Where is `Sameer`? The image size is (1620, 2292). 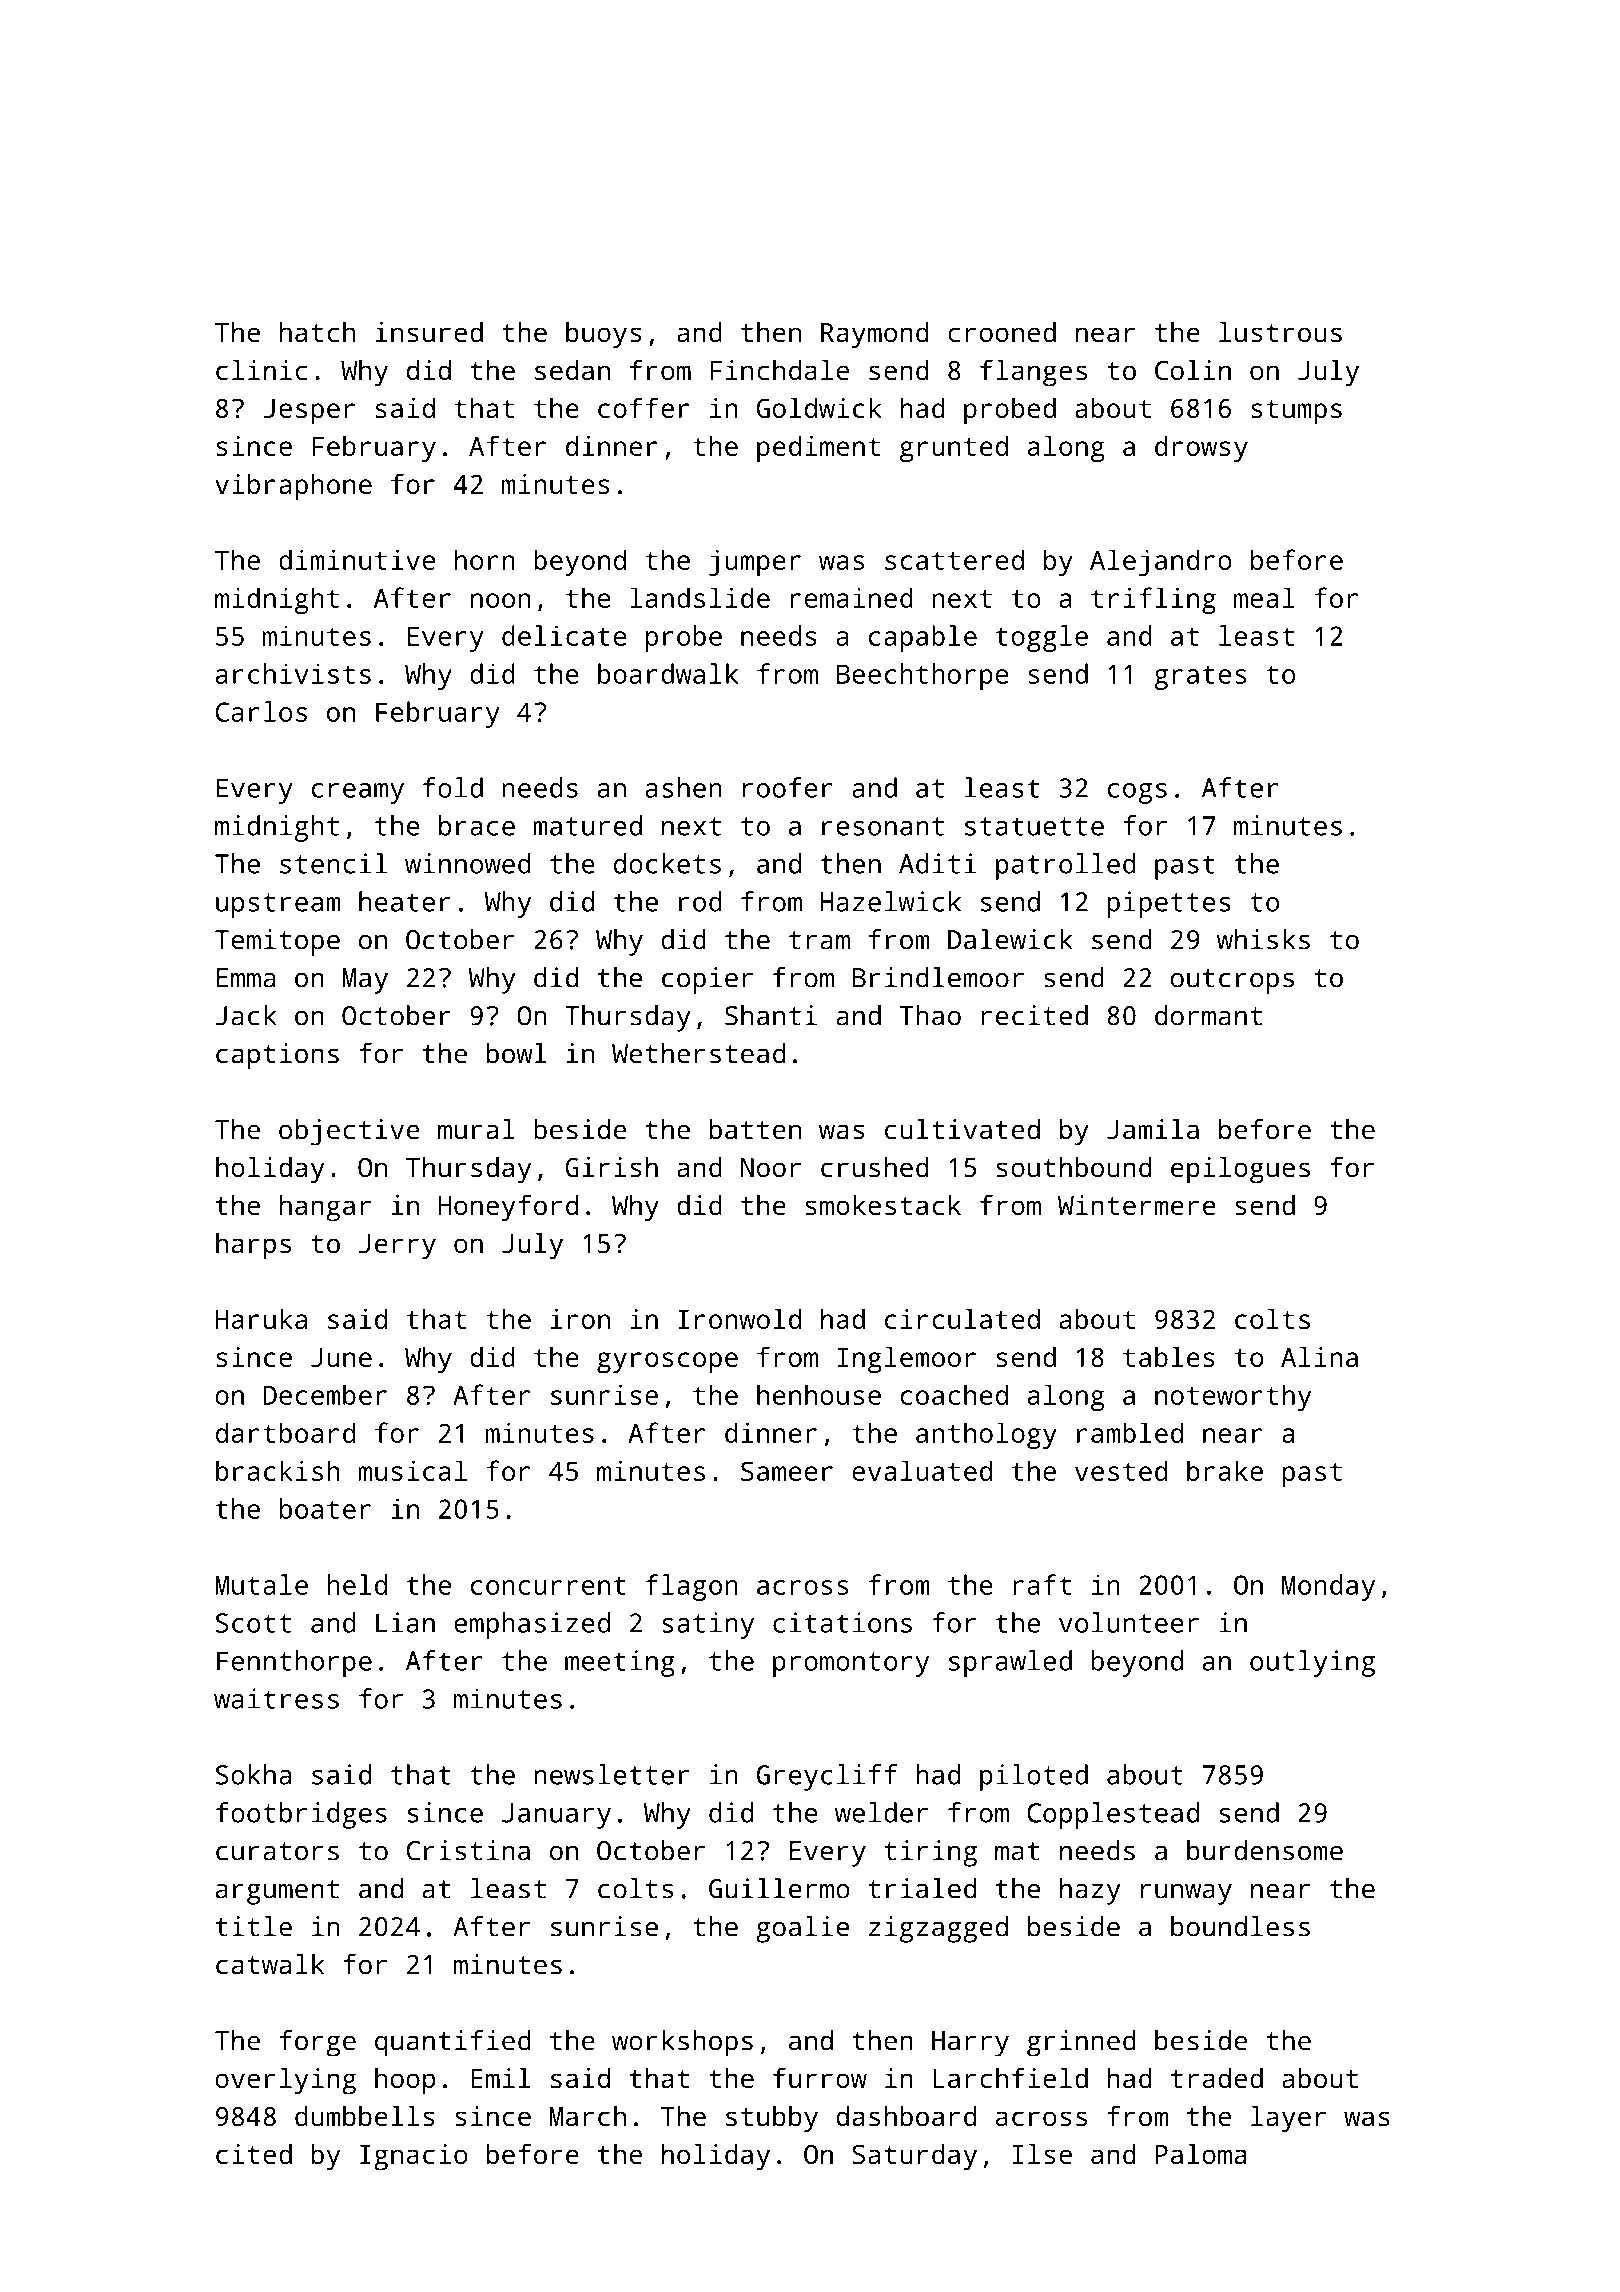
Sameer is located at coordinates (787, 1471).
